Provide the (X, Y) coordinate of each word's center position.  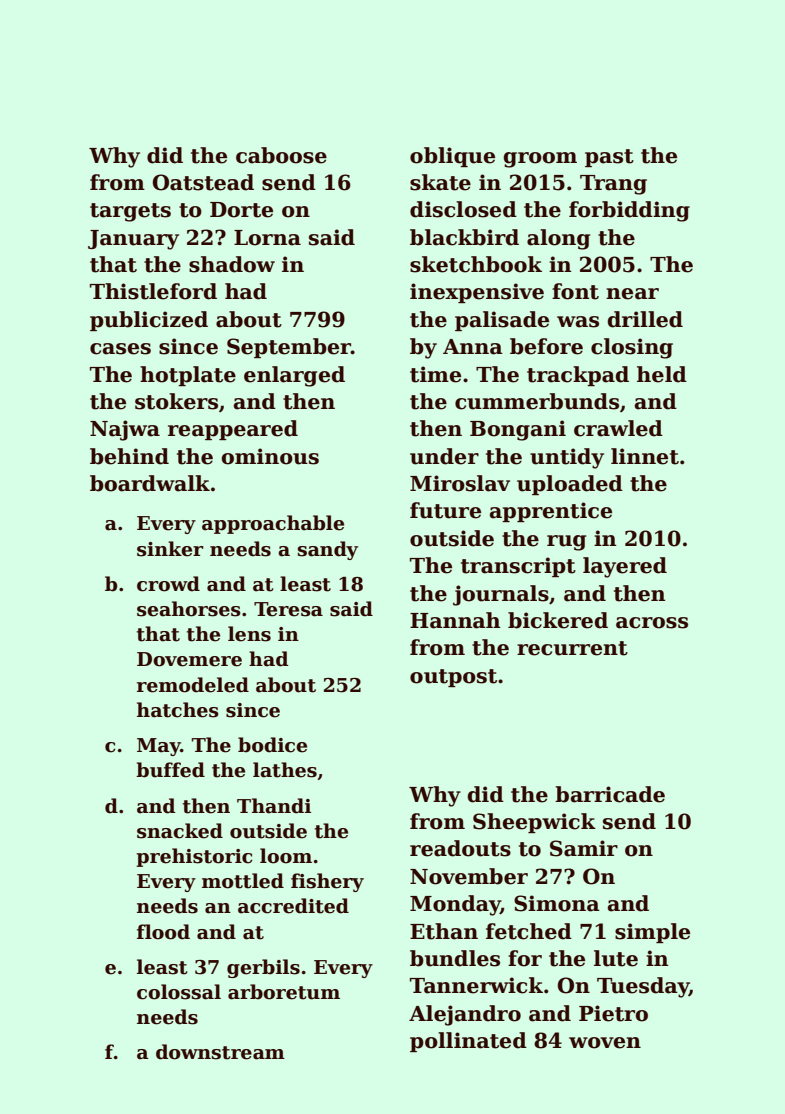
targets (130, 212)
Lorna (267, 238)
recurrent (572, 648)
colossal (179, 992)
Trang (613, 185)
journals (501, 595)
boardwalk (150, 483)
